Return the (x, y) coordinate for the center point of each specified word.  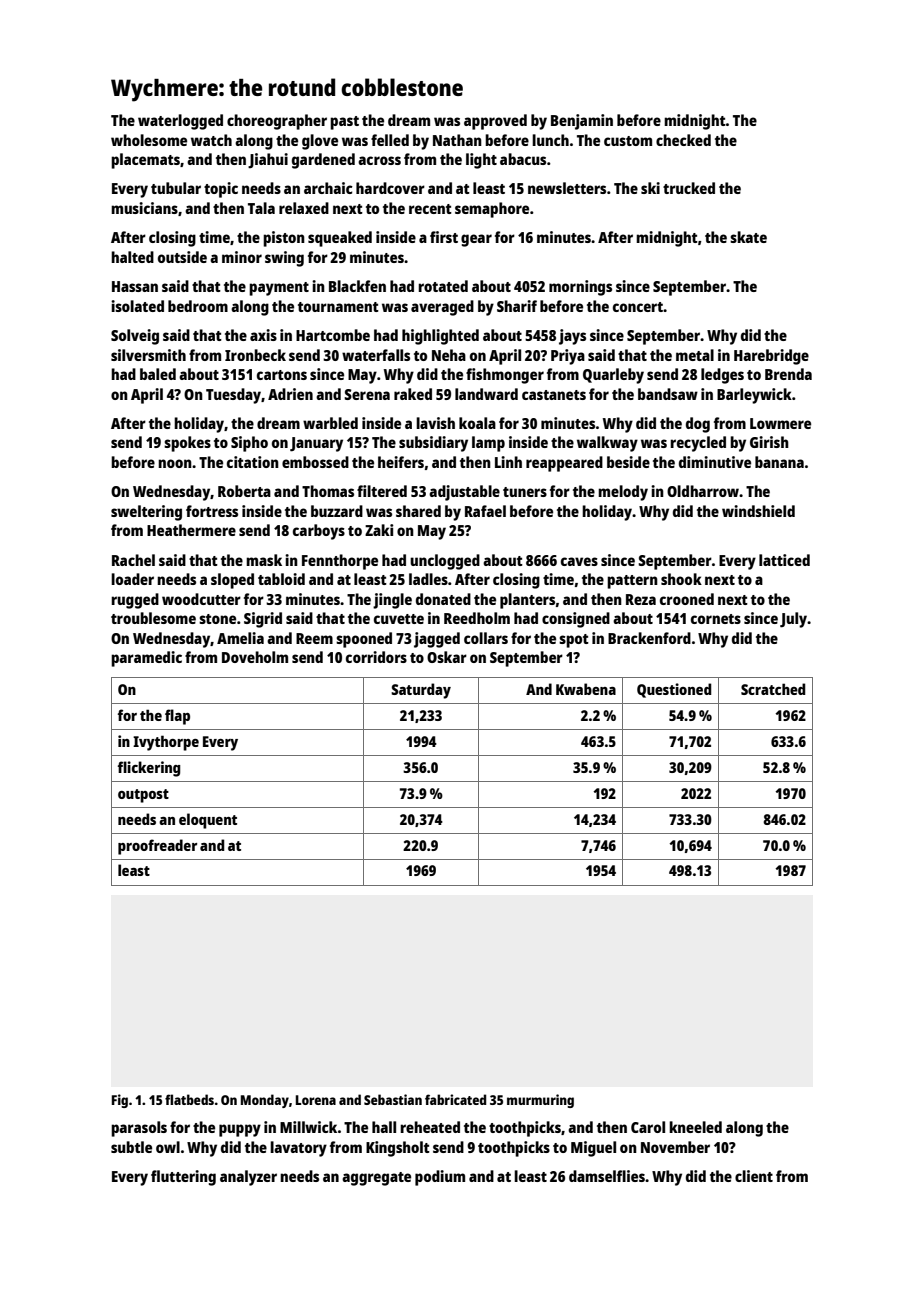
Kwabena (586, 689)
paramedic (146, 659)
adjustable (464, 493)
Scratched (773, 689)
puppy (240, 1130)
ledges (722, 376)
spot (574, 641)
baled (158, 374)
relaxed (304, 208)
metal (695, 355)
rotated (443, 286)
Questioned (674, 690)
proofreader (157, 847)
